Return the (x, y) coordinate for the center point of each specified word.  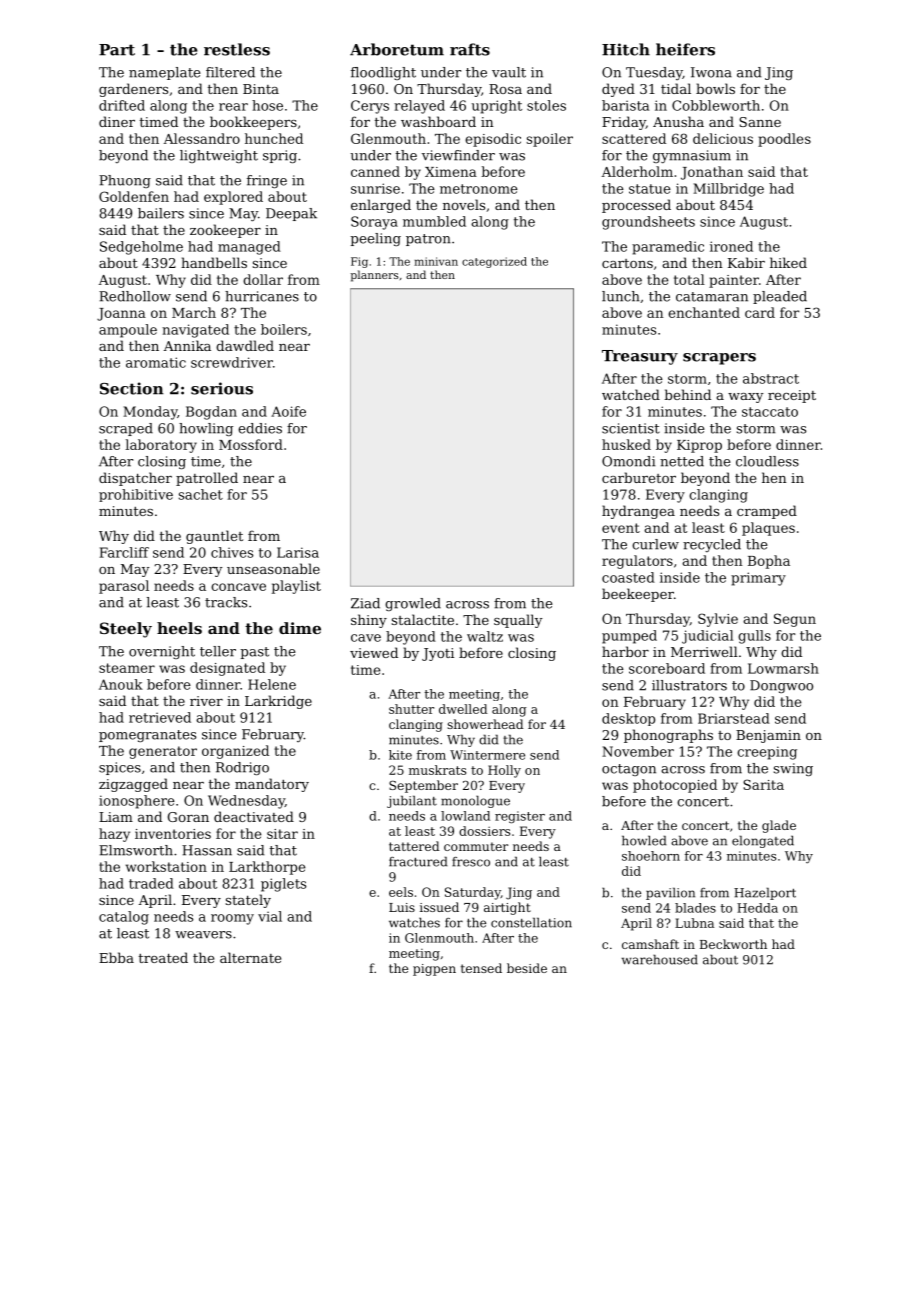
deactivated (254, 816)
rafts (470, 49)
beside (527, 968)
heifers (685, 49)
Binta (261, 89)
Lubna (694, 923)
